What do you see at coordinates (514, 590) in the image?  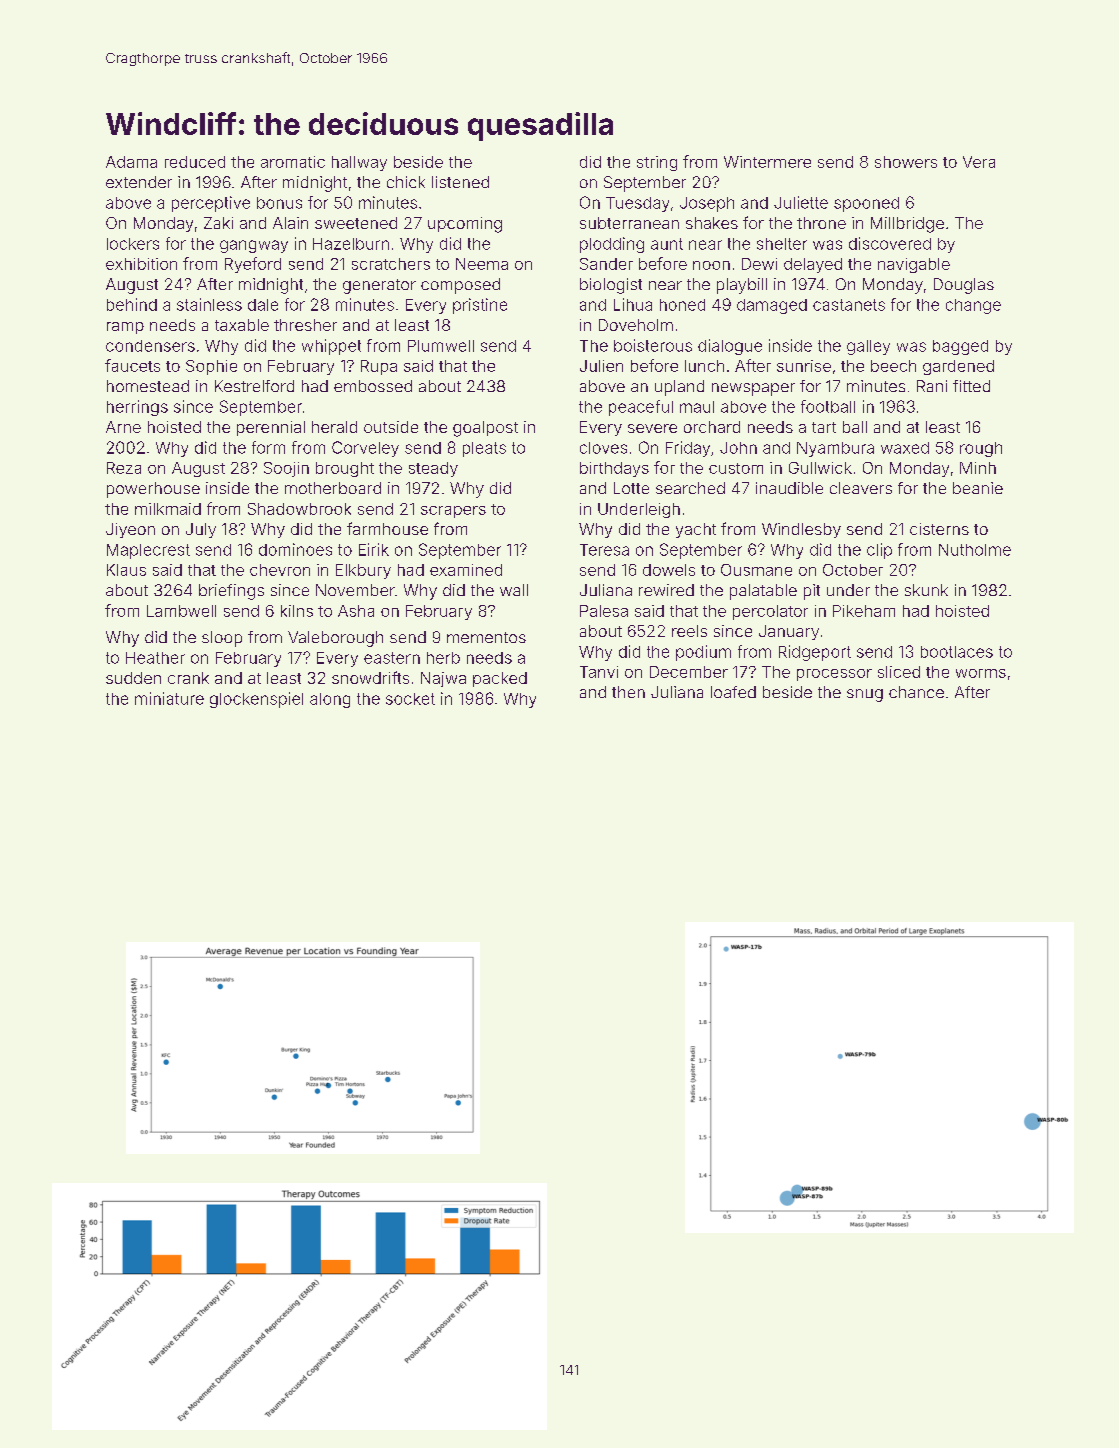 I see `wall` at bounding box center [514, 590].
